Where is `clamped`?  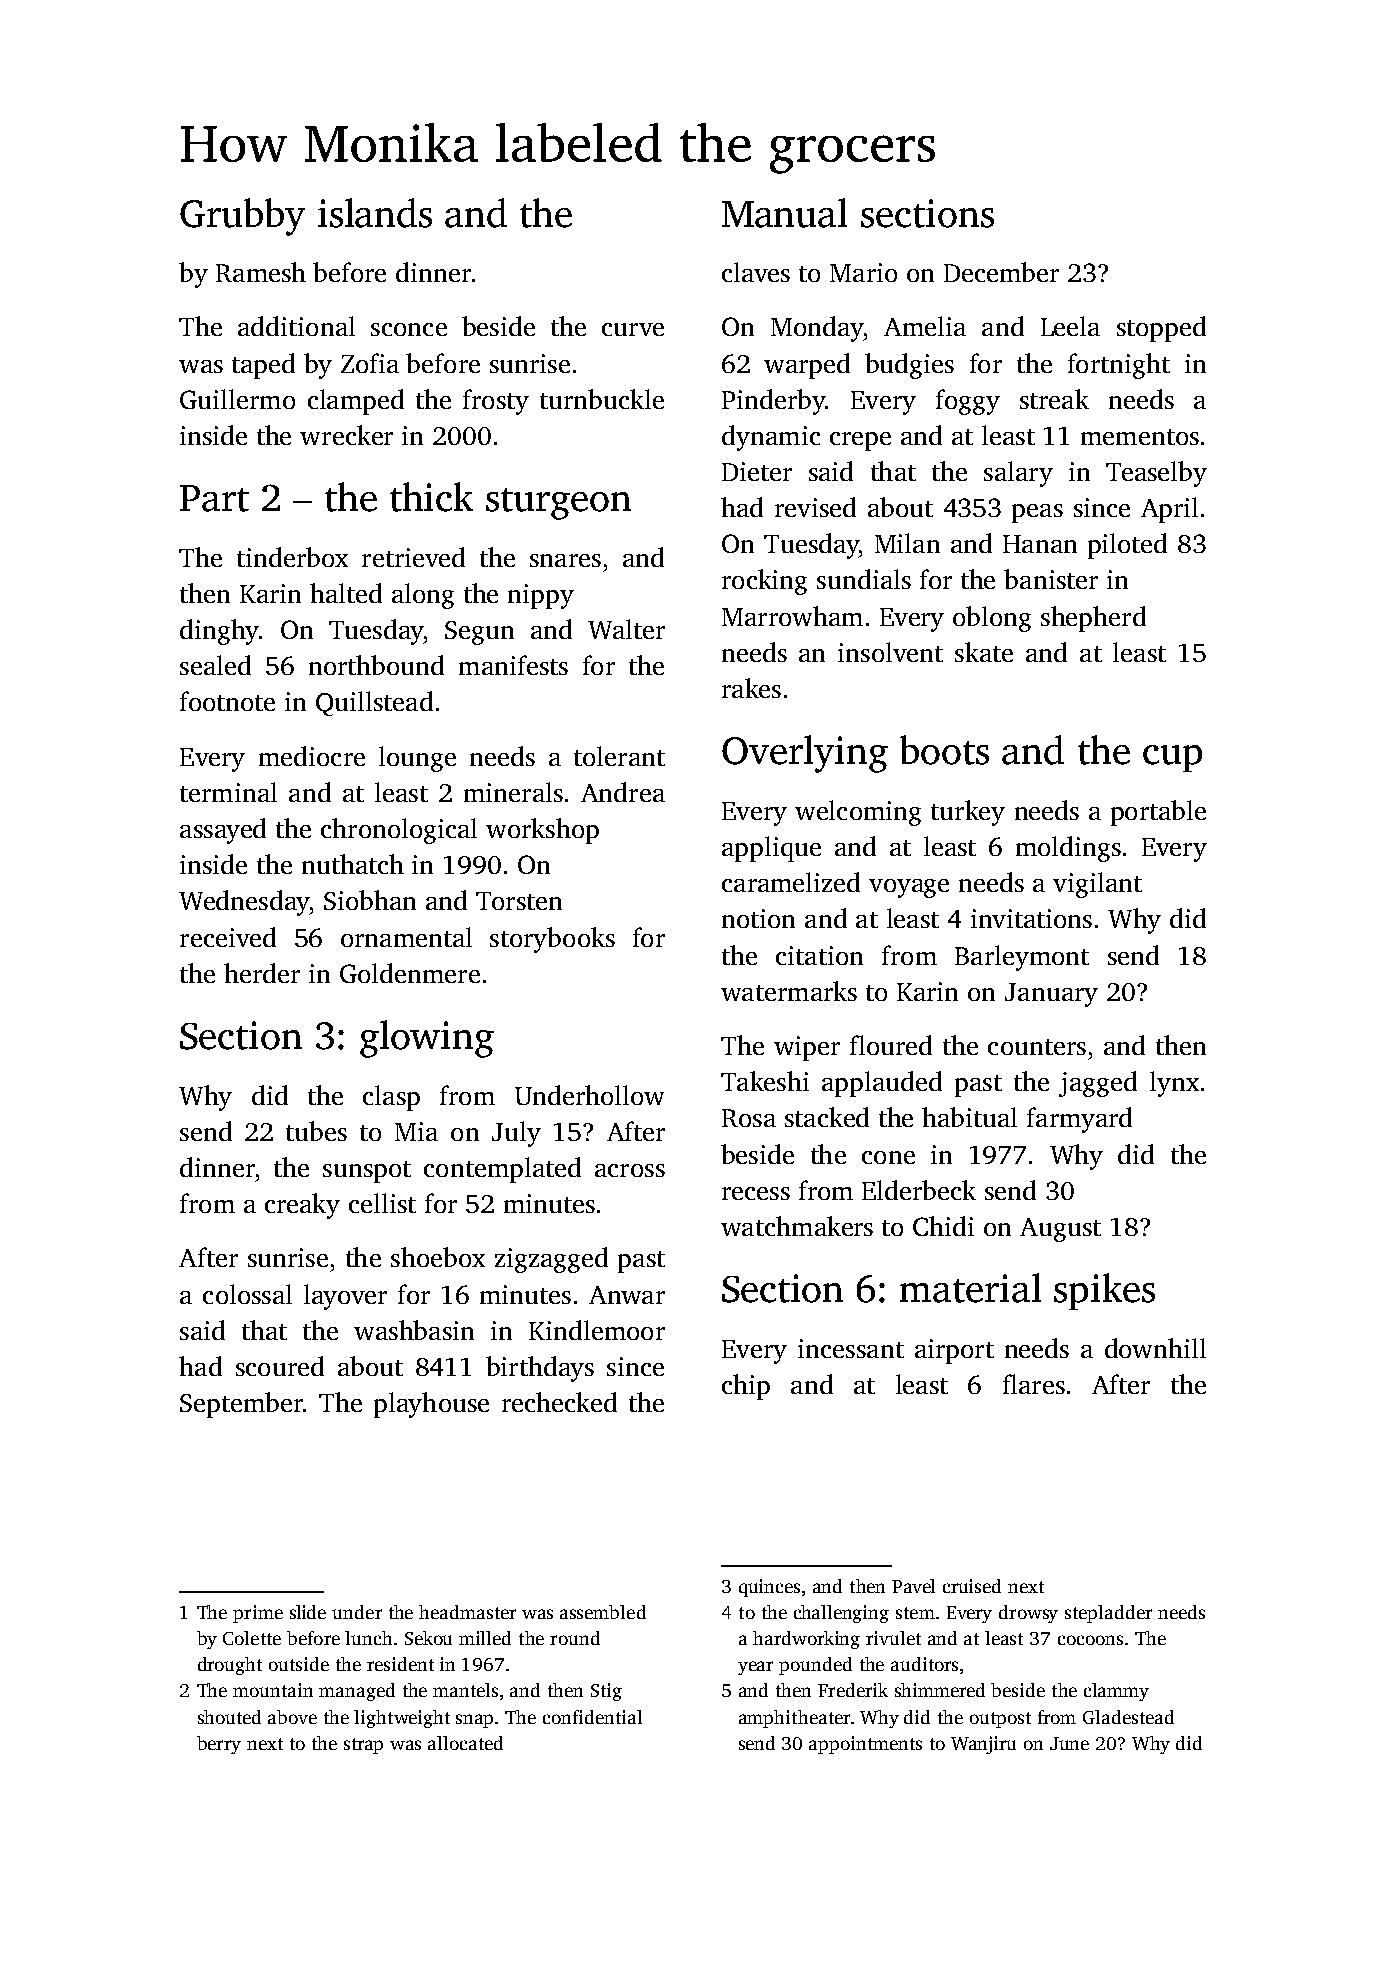 clamped is located at coordinates (356, 402).
